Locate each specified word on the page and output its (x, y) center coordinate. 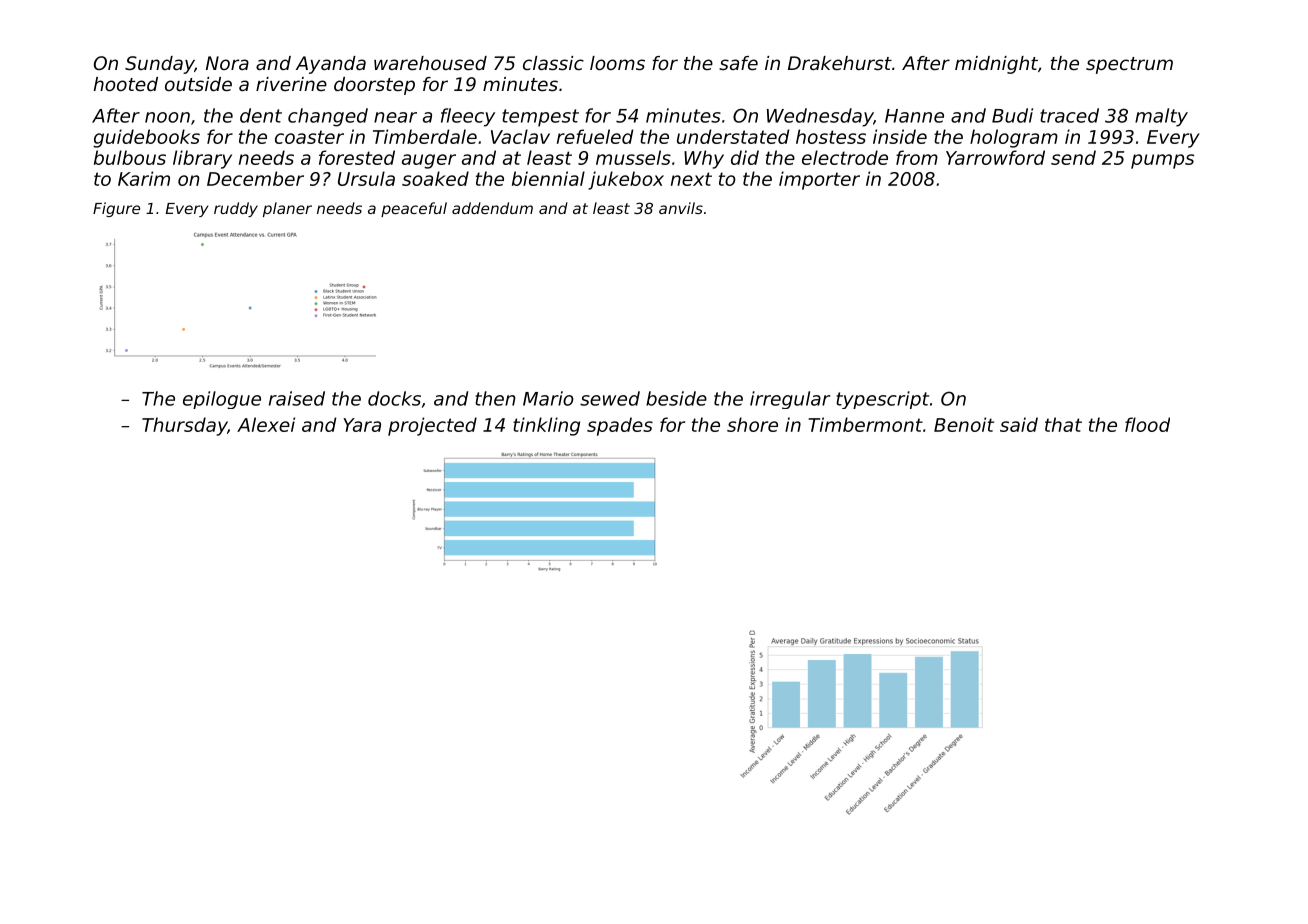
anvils (681, 208)
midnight (996, 65)
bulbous (130, 157)
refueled (595, 136)
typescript (882, 400)
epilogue (222, 400)
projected (432, 426)
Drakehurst (840, 63)
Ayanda (331, 65)
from (917, 157)
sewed (610, 398)
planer (287, 209)
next (691, 179)
